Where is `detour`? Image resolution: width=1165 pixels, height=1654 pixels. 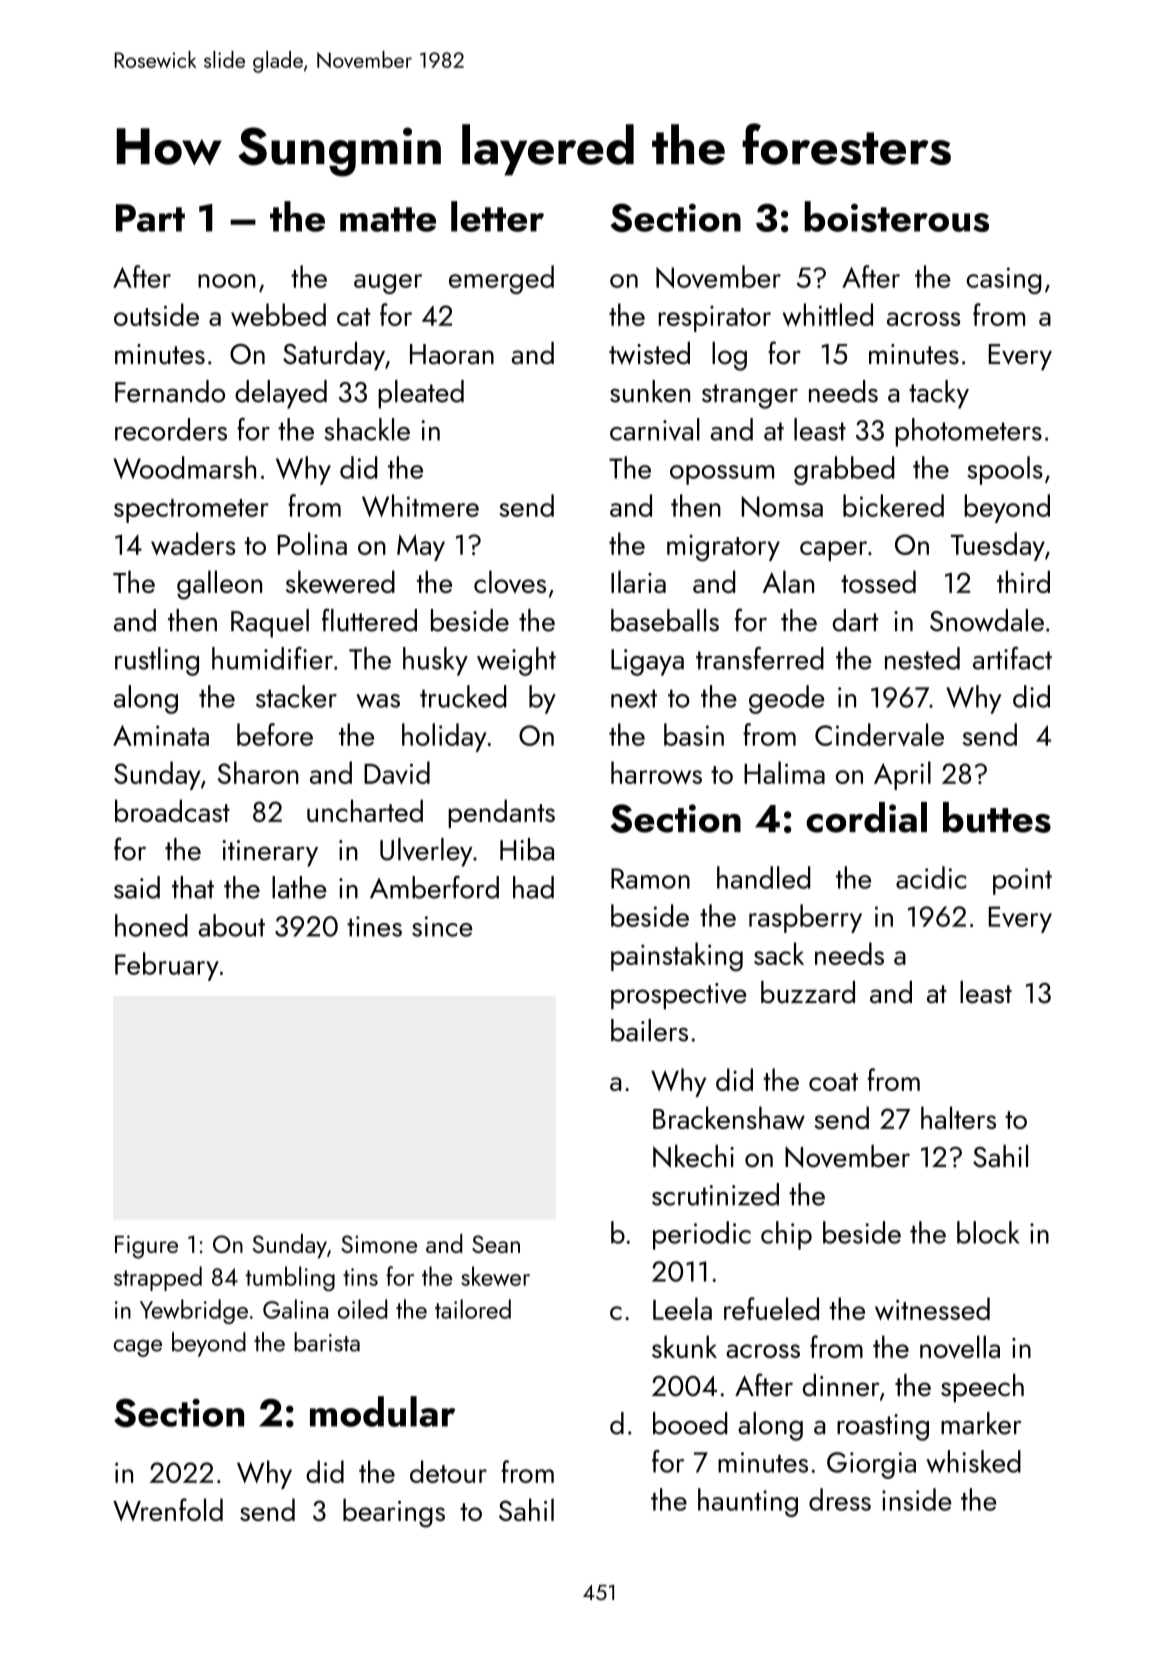
detour is located at coordinates (448, 1471).
